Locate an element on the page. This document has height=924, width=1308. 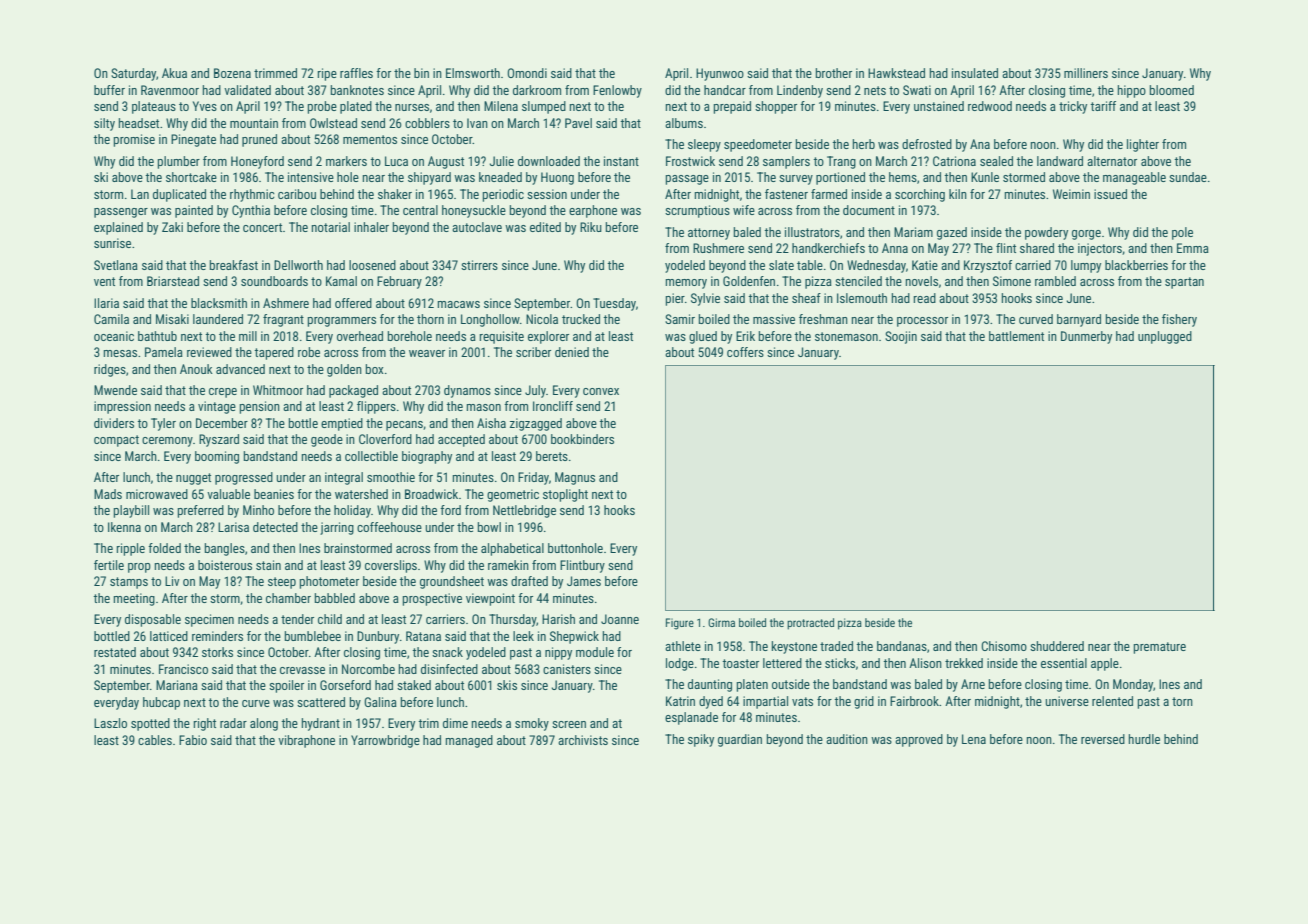
Figure is located at coordinates (680, 624).
